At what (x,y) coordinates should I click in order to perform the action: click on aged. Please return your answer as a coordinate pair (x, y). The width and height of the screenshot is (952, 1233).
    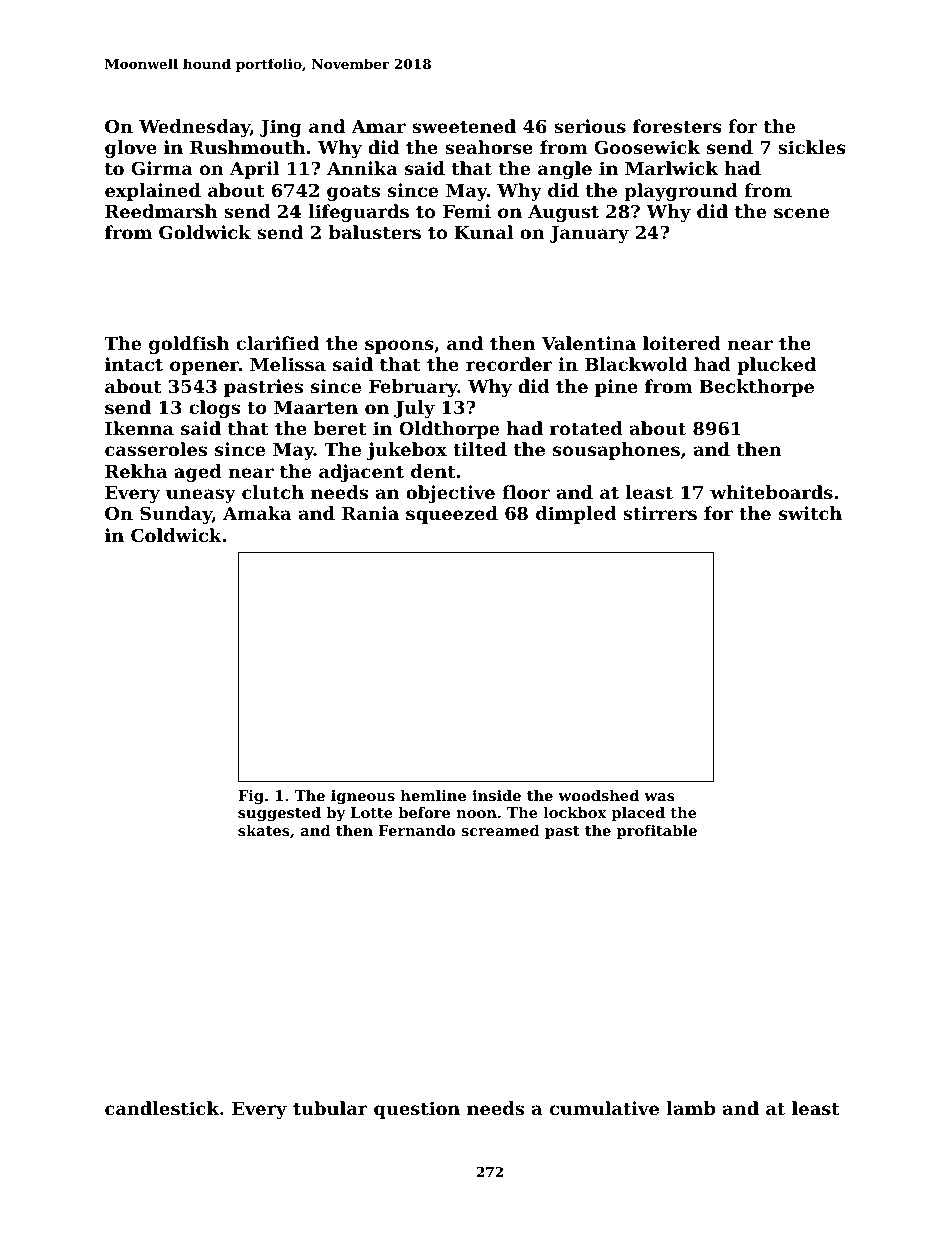
    Looking at the image, I should click on (198, 473).
